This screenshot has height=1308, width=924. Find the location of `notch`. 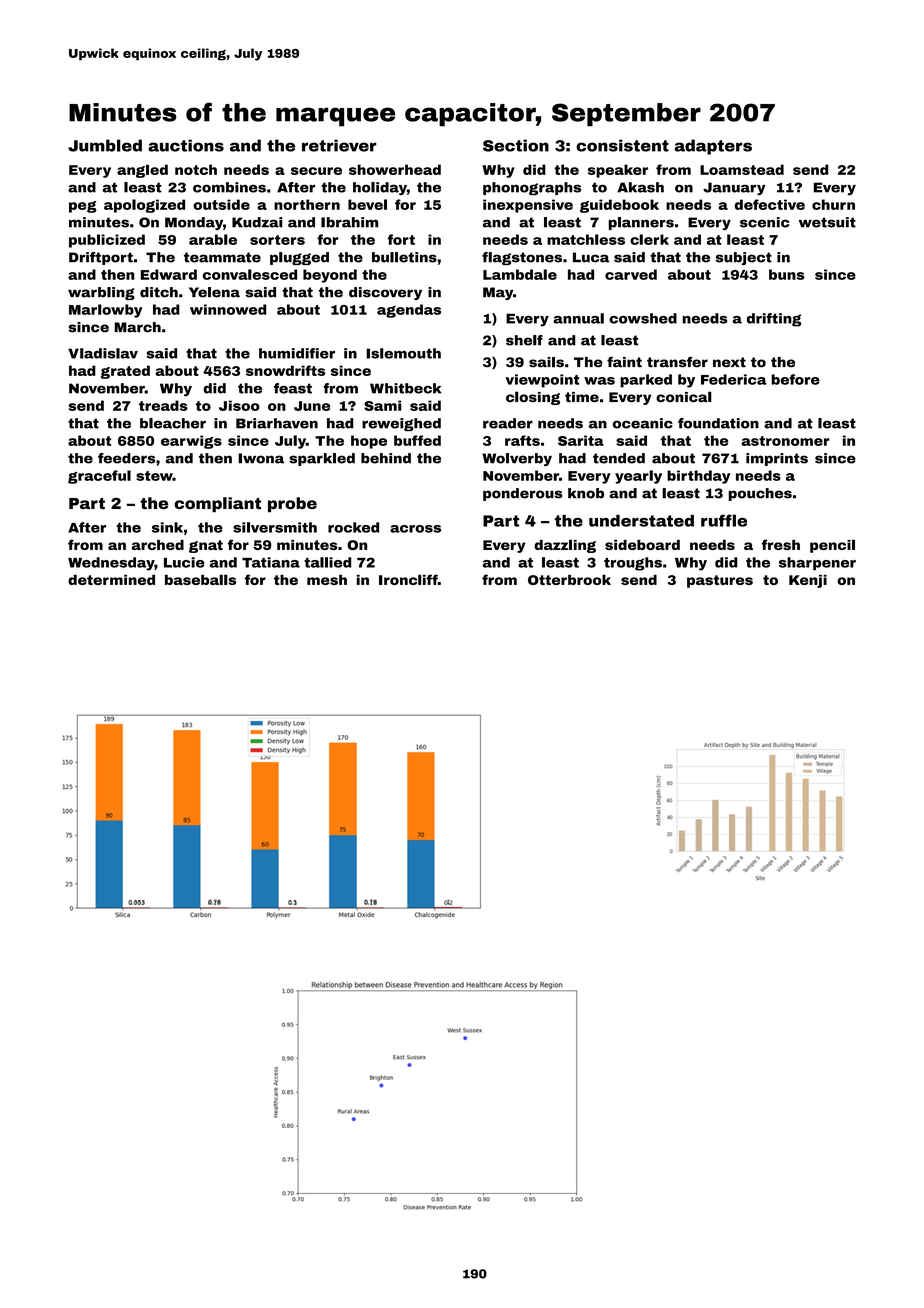

notch is located at coordinates (196, 169).
